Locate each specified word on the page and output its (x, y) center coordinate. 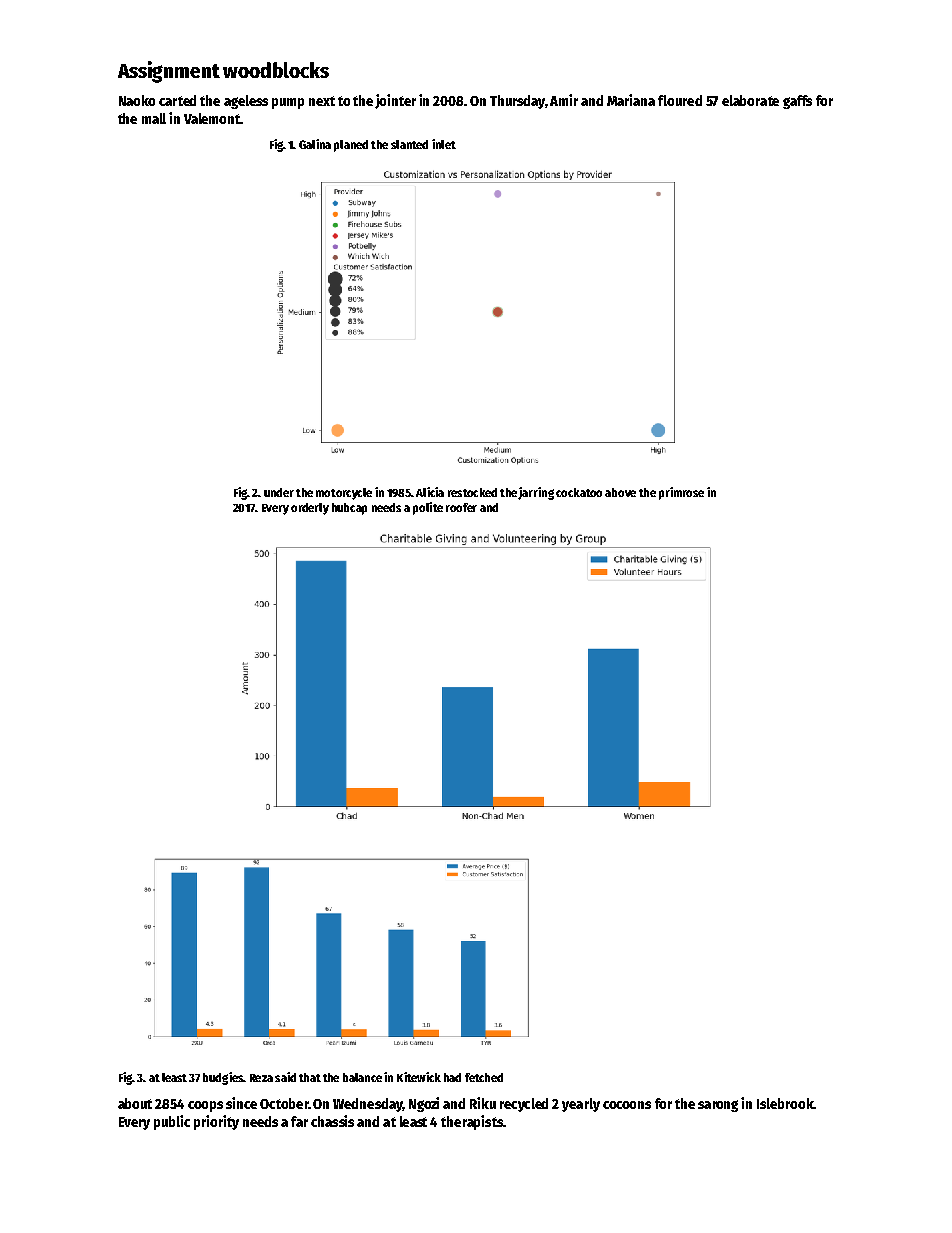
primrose (681, 493)
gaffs (797, 102)
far (299, 1121)
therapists (472, 1122)
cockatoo (579, 492)
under (279, 492)
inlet (444, 144)
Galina (315, 144)
